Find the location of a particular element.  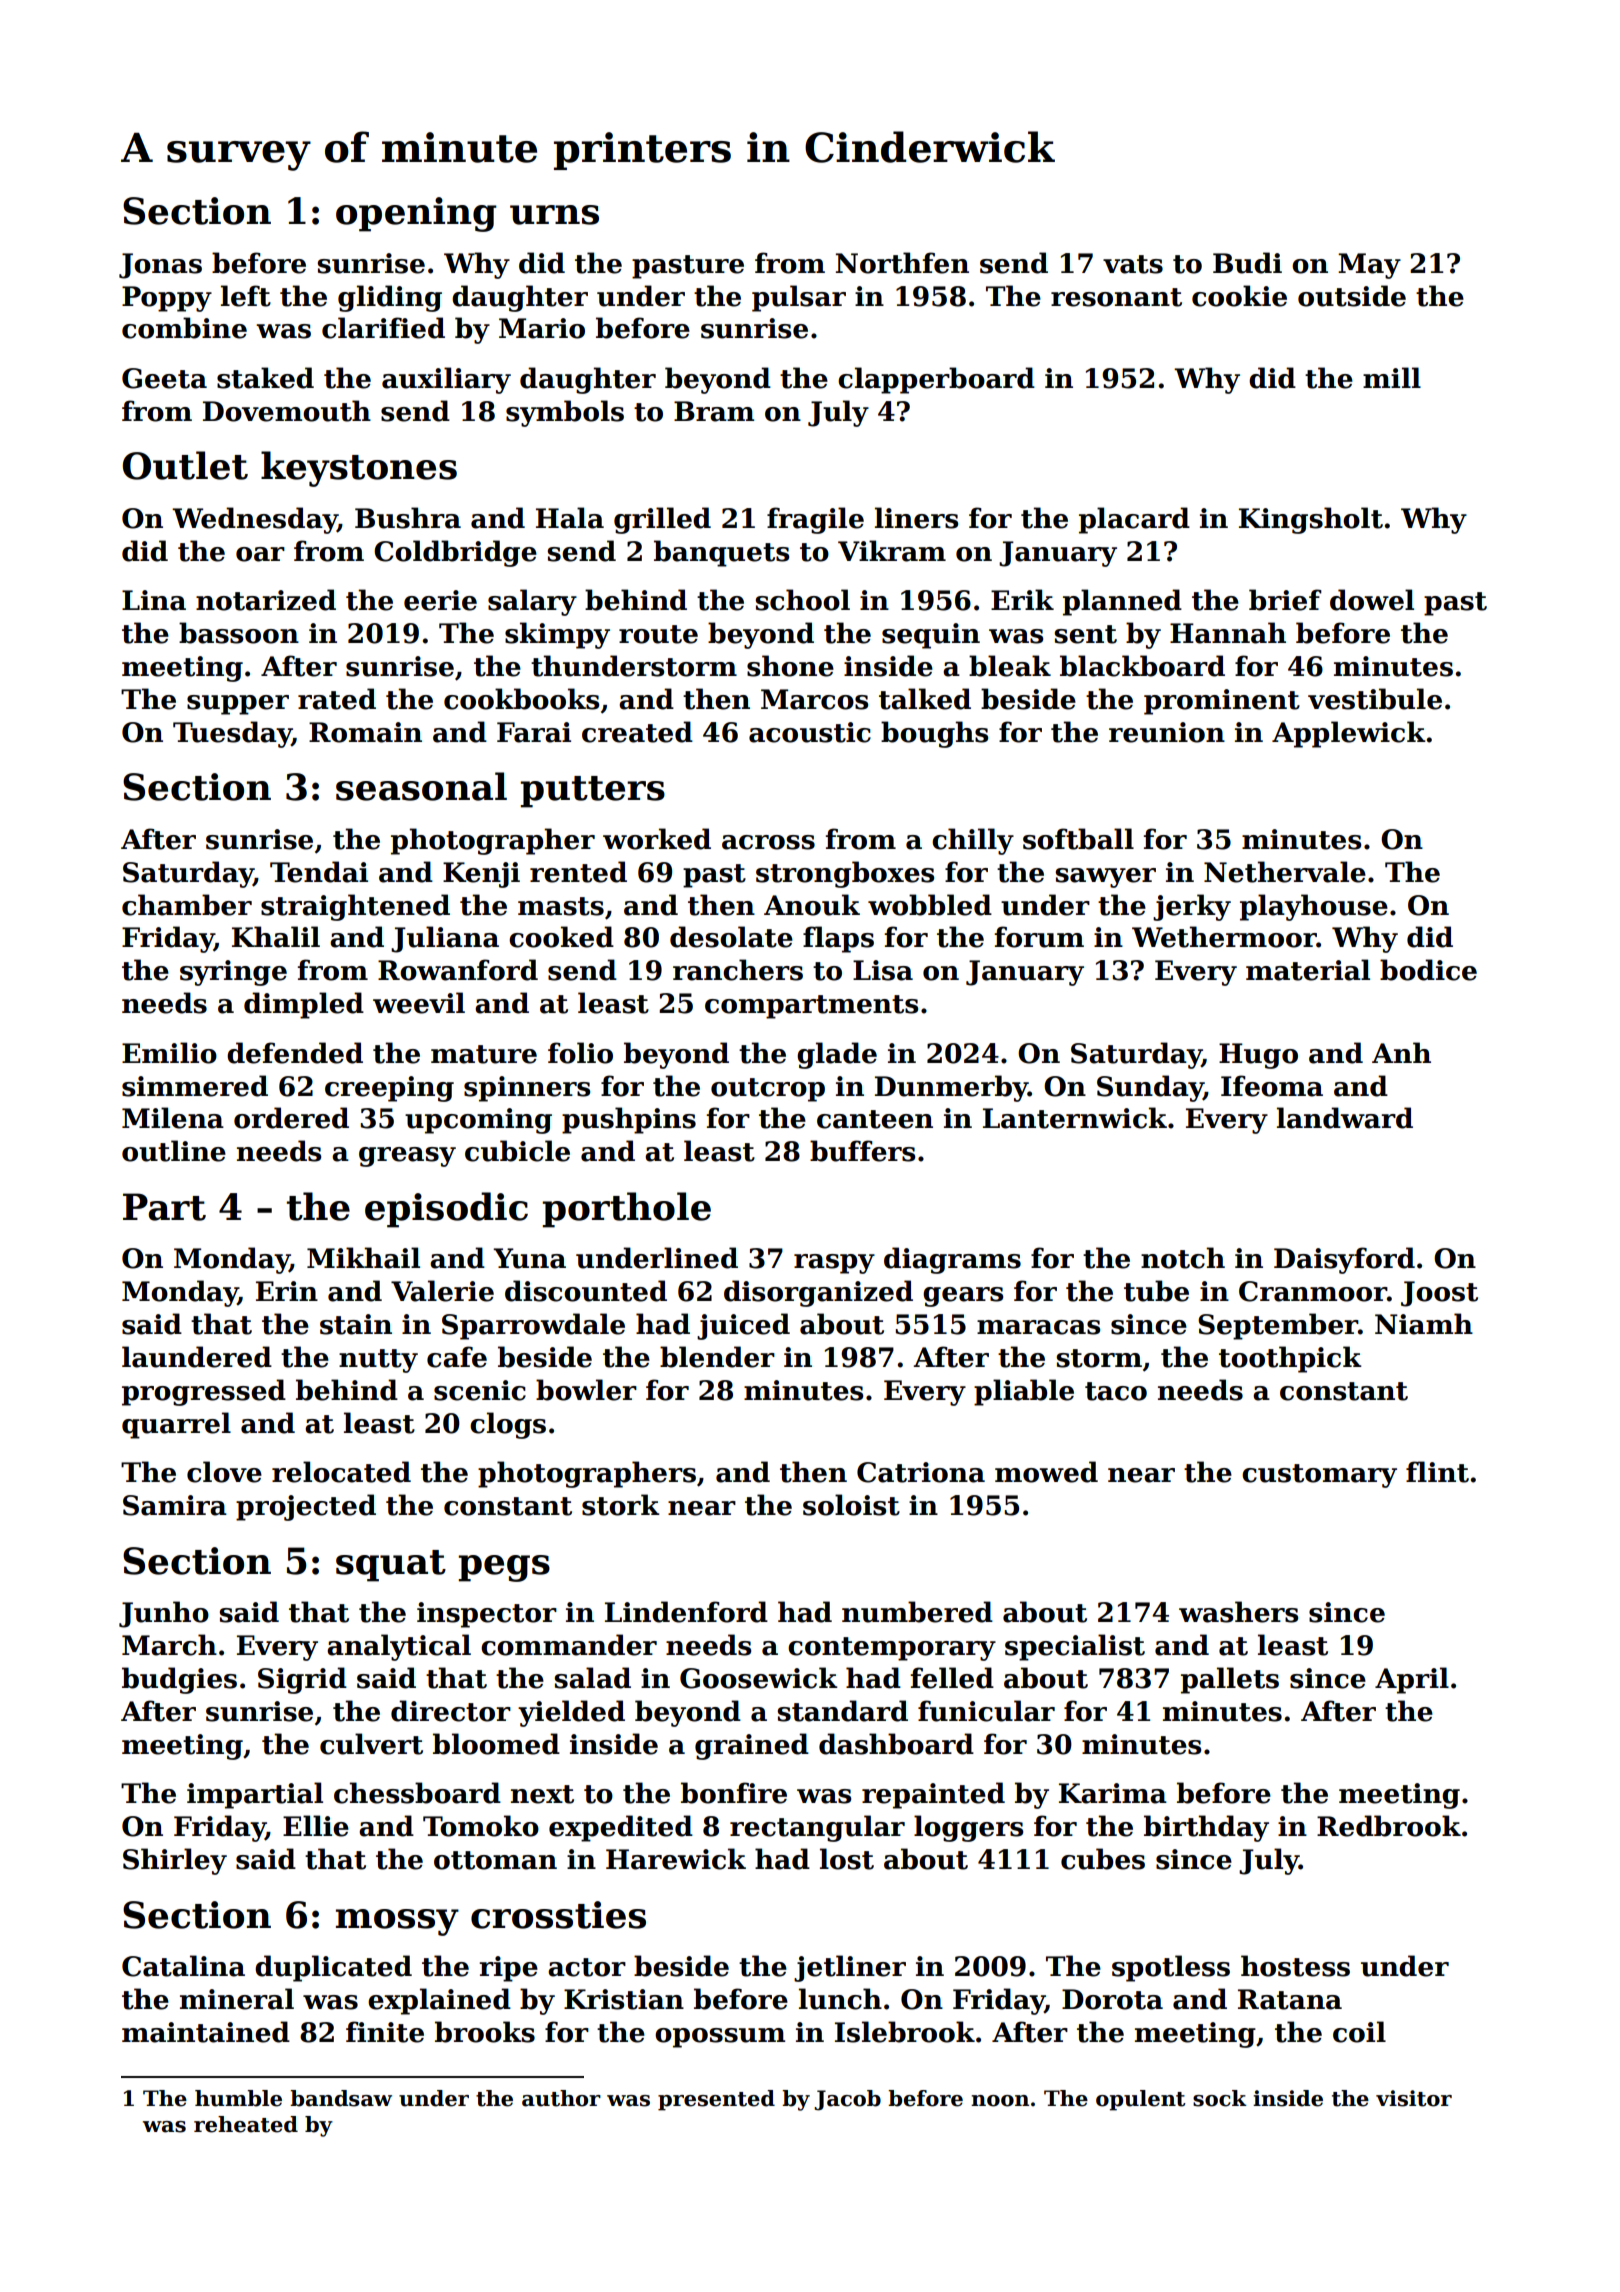

brief is located at coordinates (1285, 600).
